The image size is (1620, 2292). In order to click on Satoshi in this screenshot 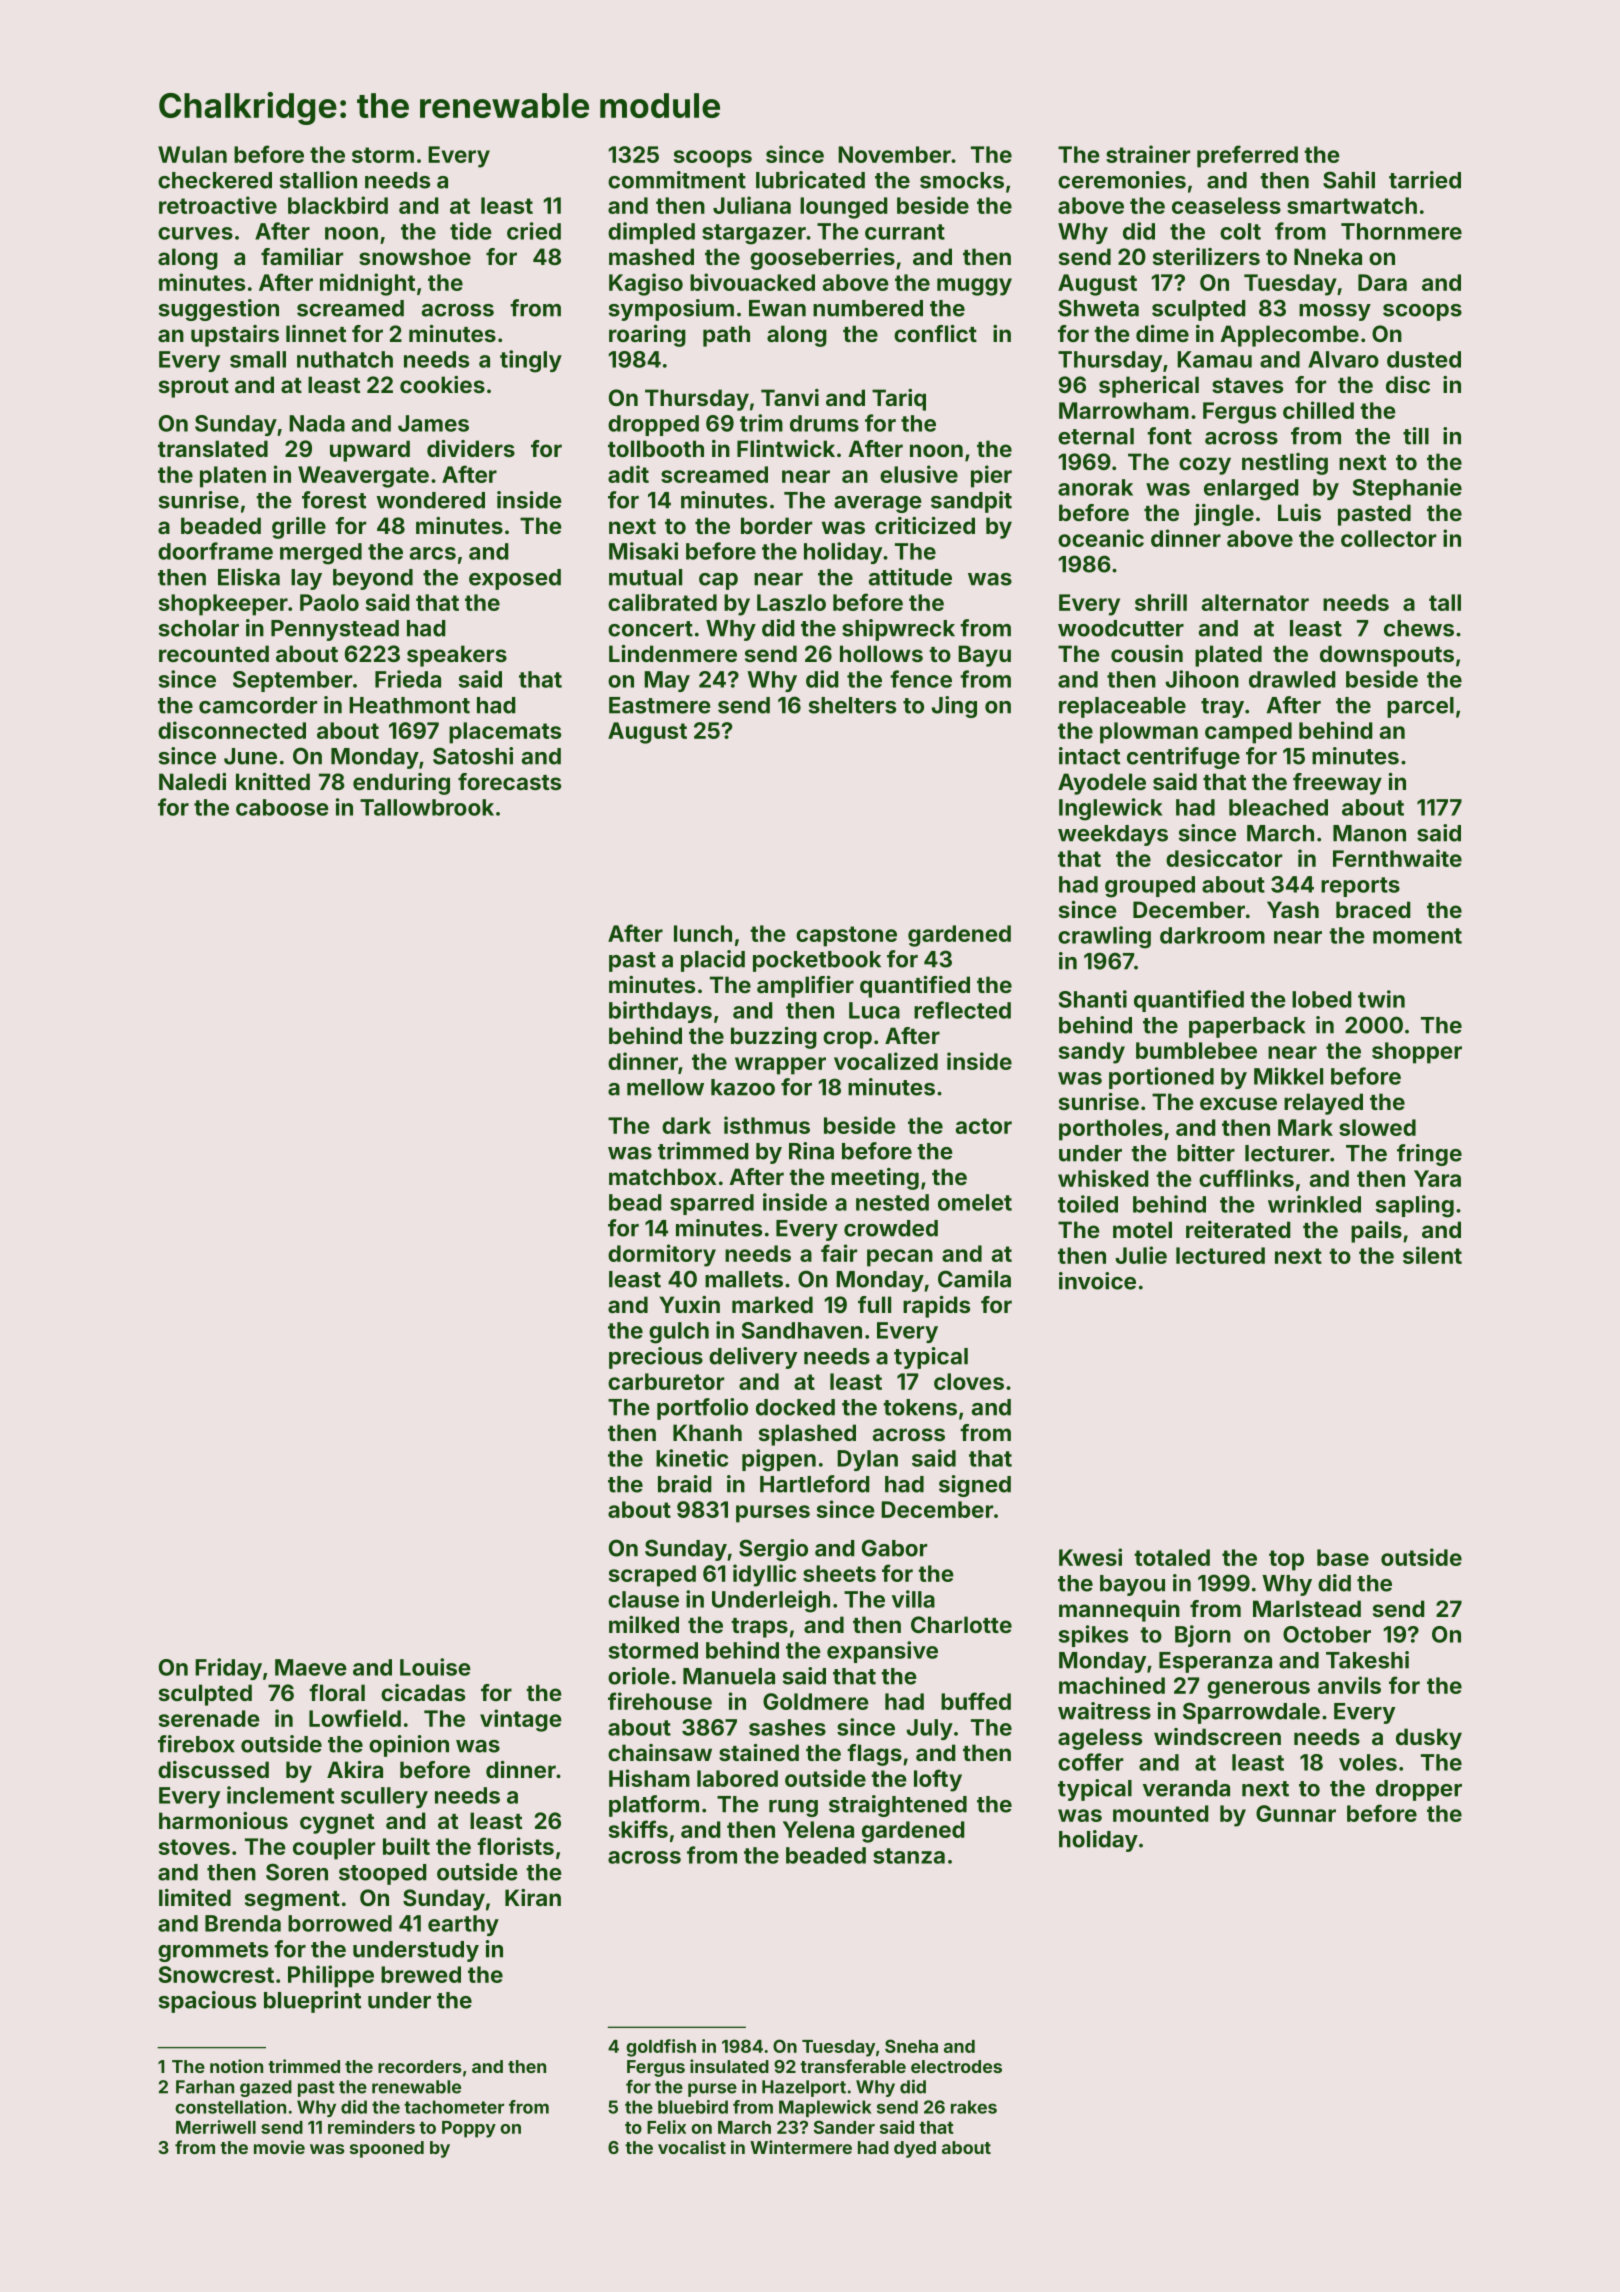, I will do `click(473, 756)`.
